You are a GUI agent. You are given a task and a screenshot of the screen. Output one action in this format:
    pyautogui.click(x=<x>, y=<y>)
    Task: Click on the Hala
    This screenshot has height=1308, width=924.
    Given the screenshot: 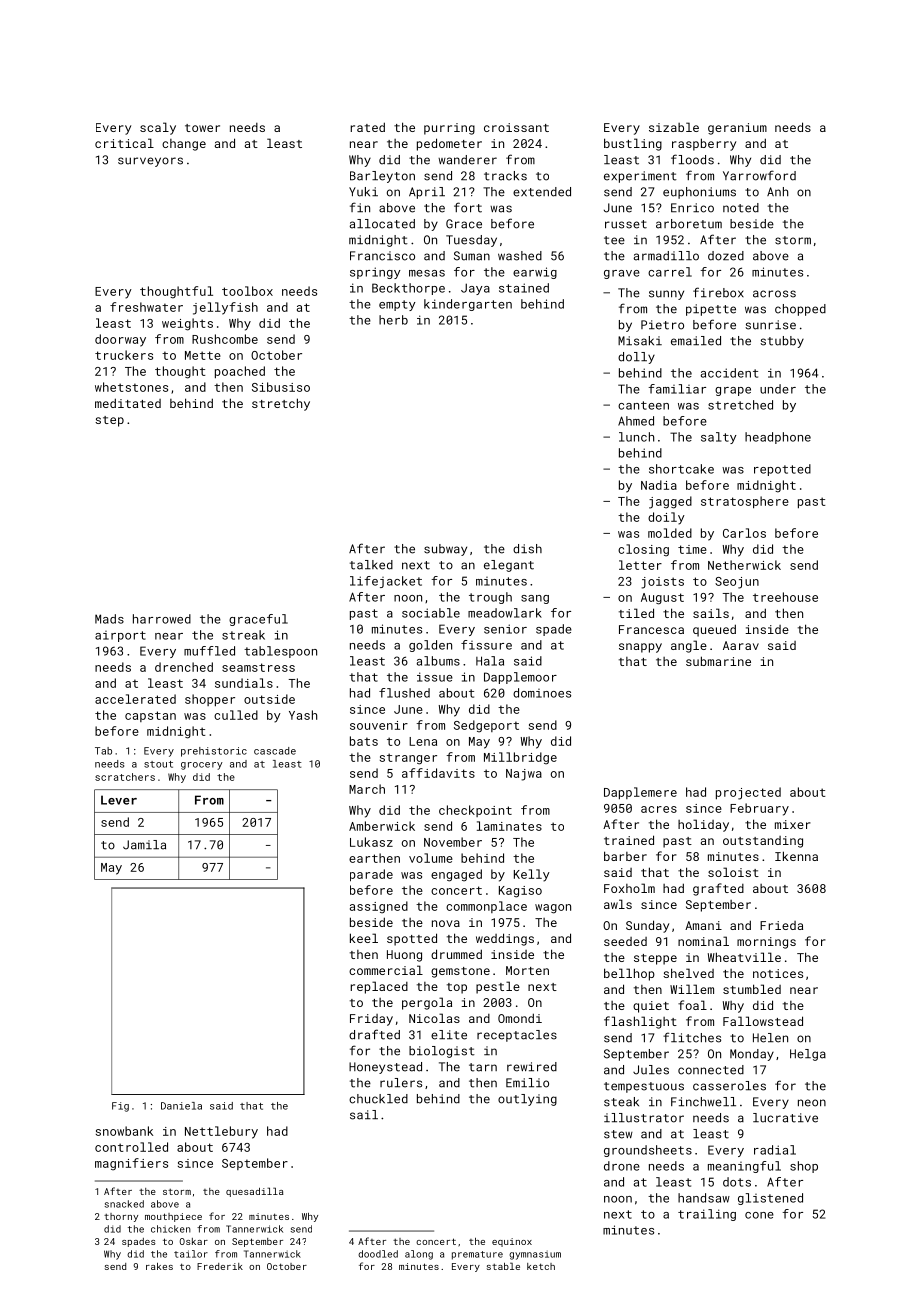 What is the action you would take?
    pyautogui.click(x=490, y=661)
